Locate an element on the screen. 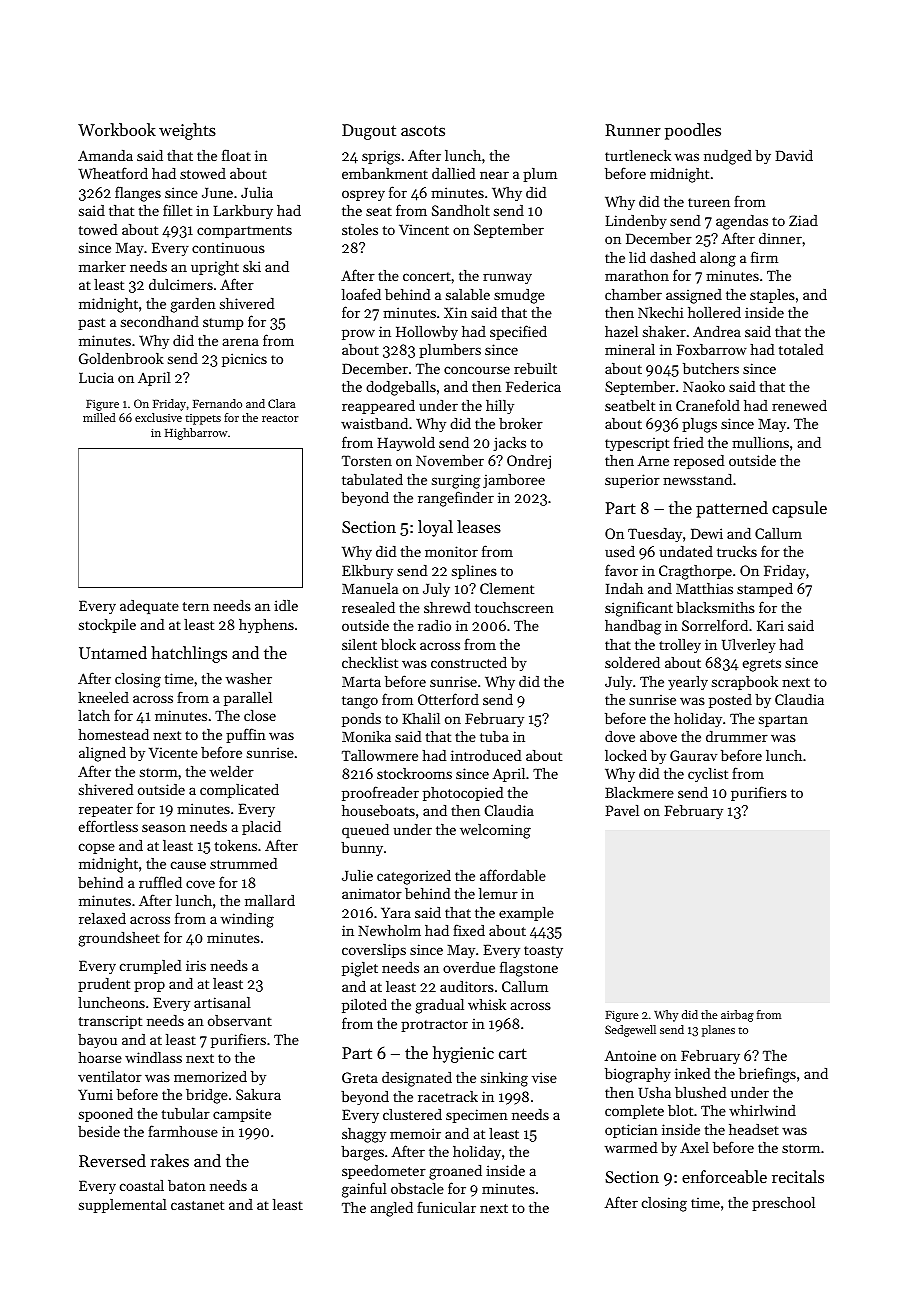  undated is located at coordinates (686, 551).
